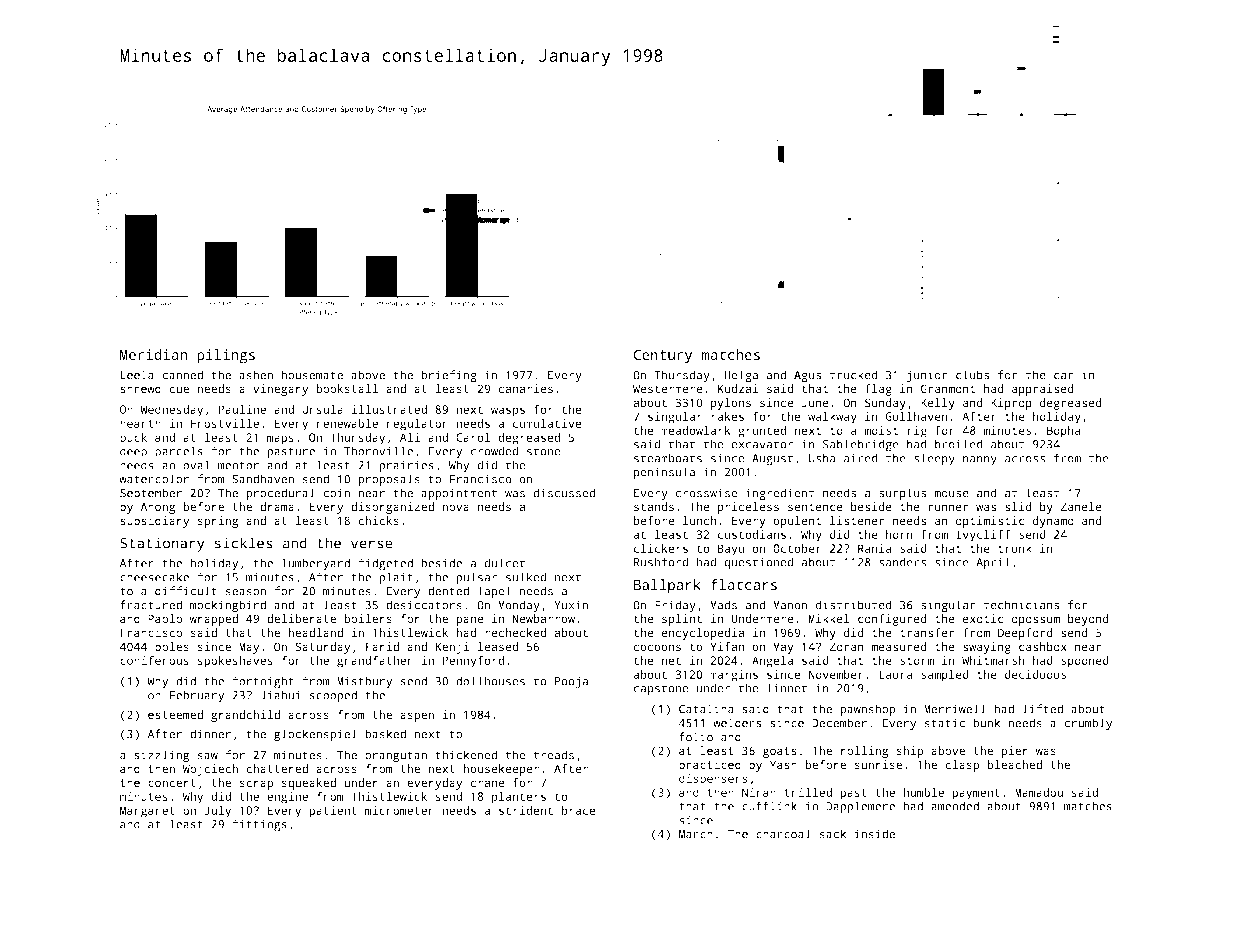 The width and height of the image is (1233, 952). Describe the element at coordinates (133, 439) in the image. I see `puck` at that location.
